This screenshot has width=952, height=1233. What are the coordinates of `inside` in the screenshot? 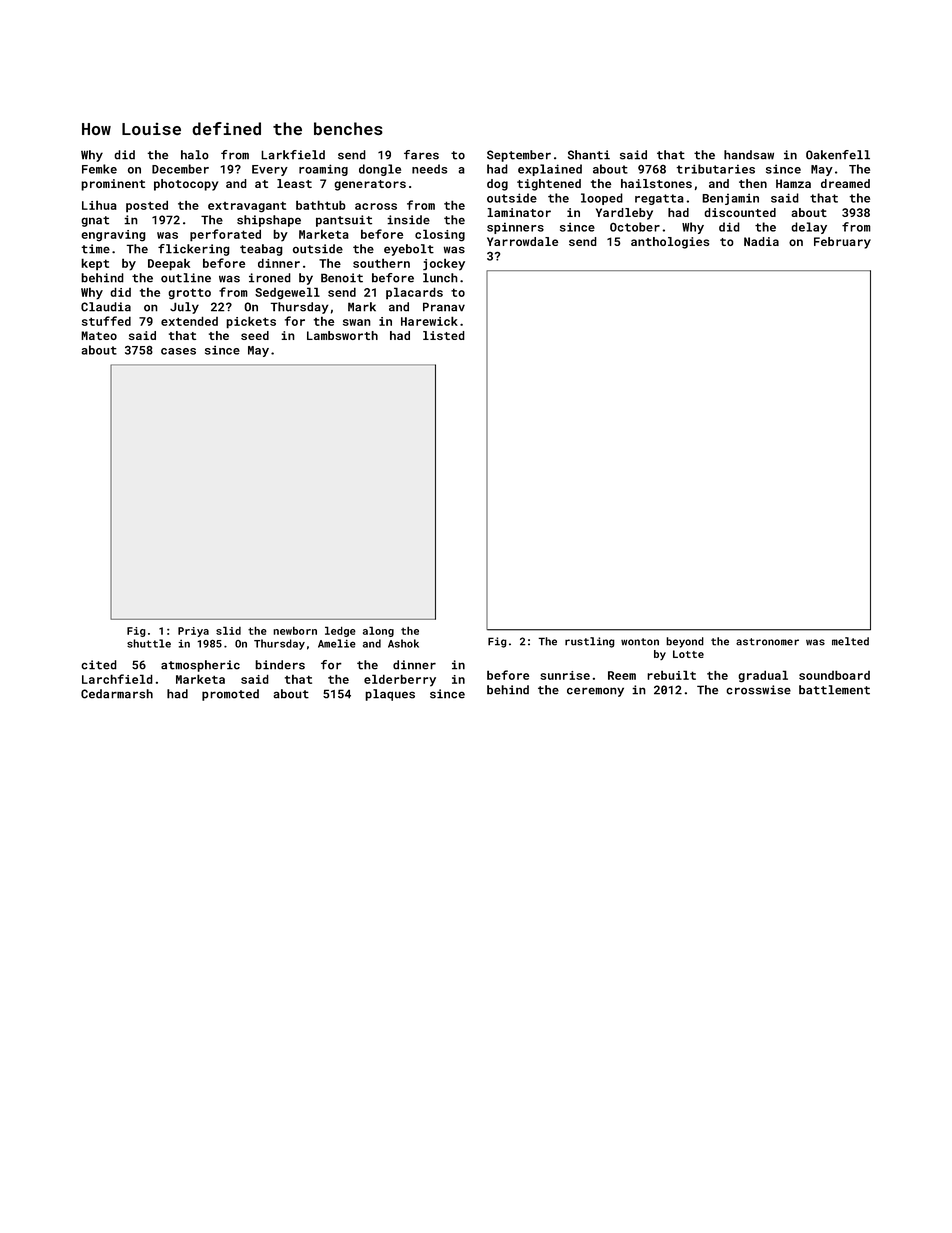 It's located at (408, 220).
